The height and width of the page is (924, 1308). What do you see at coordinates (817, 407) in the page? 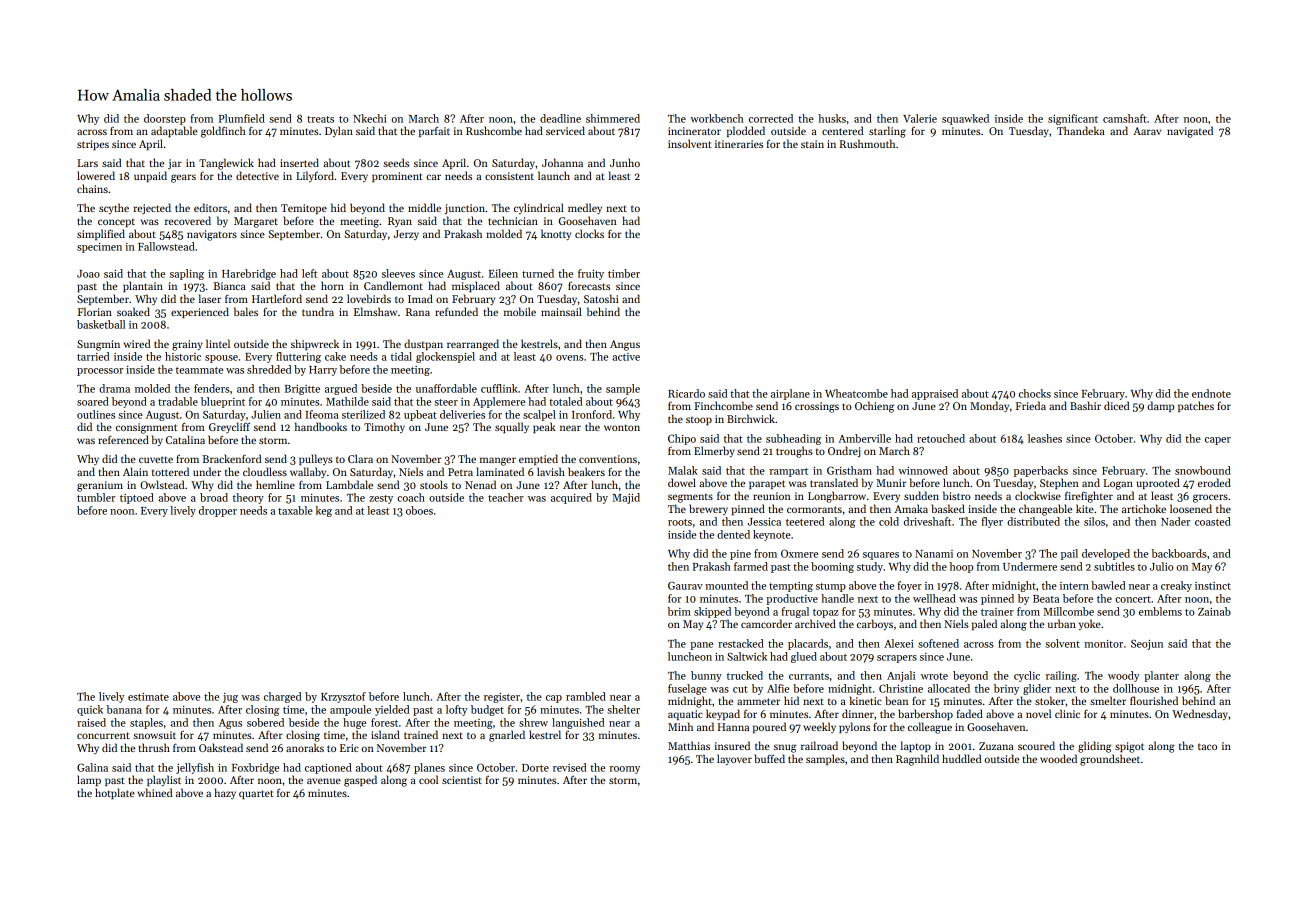
I see `crossings` at bounding box center [817, 407].
